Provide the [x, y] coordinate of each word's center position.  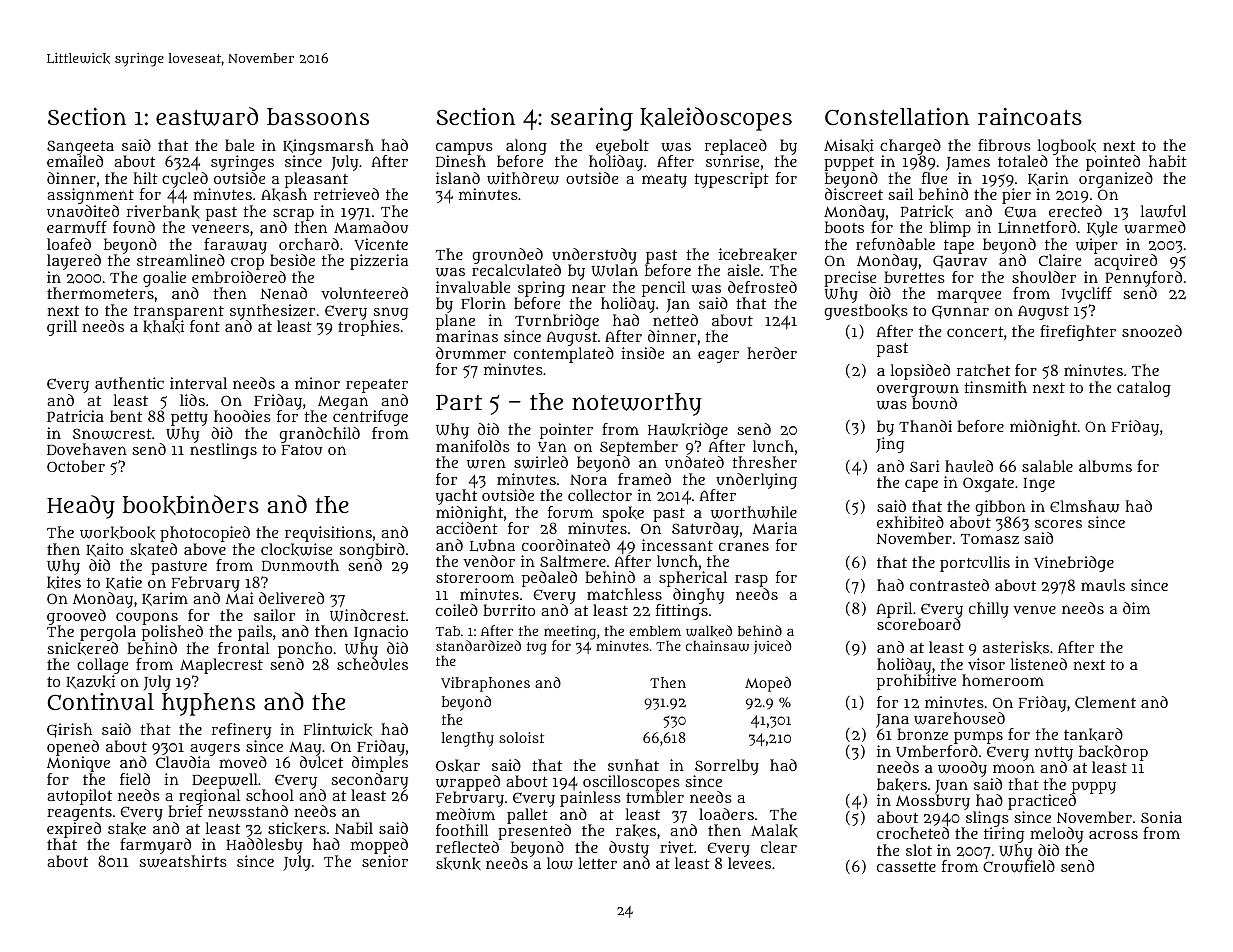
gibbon [1000, 508]
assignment [90, 196]
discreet [854, 194]
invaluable [473, 287]
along [526, 147]
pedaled [549, 579]
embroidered [239, 277]
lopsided [920, 372]
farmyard [155, 846]
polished [172, 633]
